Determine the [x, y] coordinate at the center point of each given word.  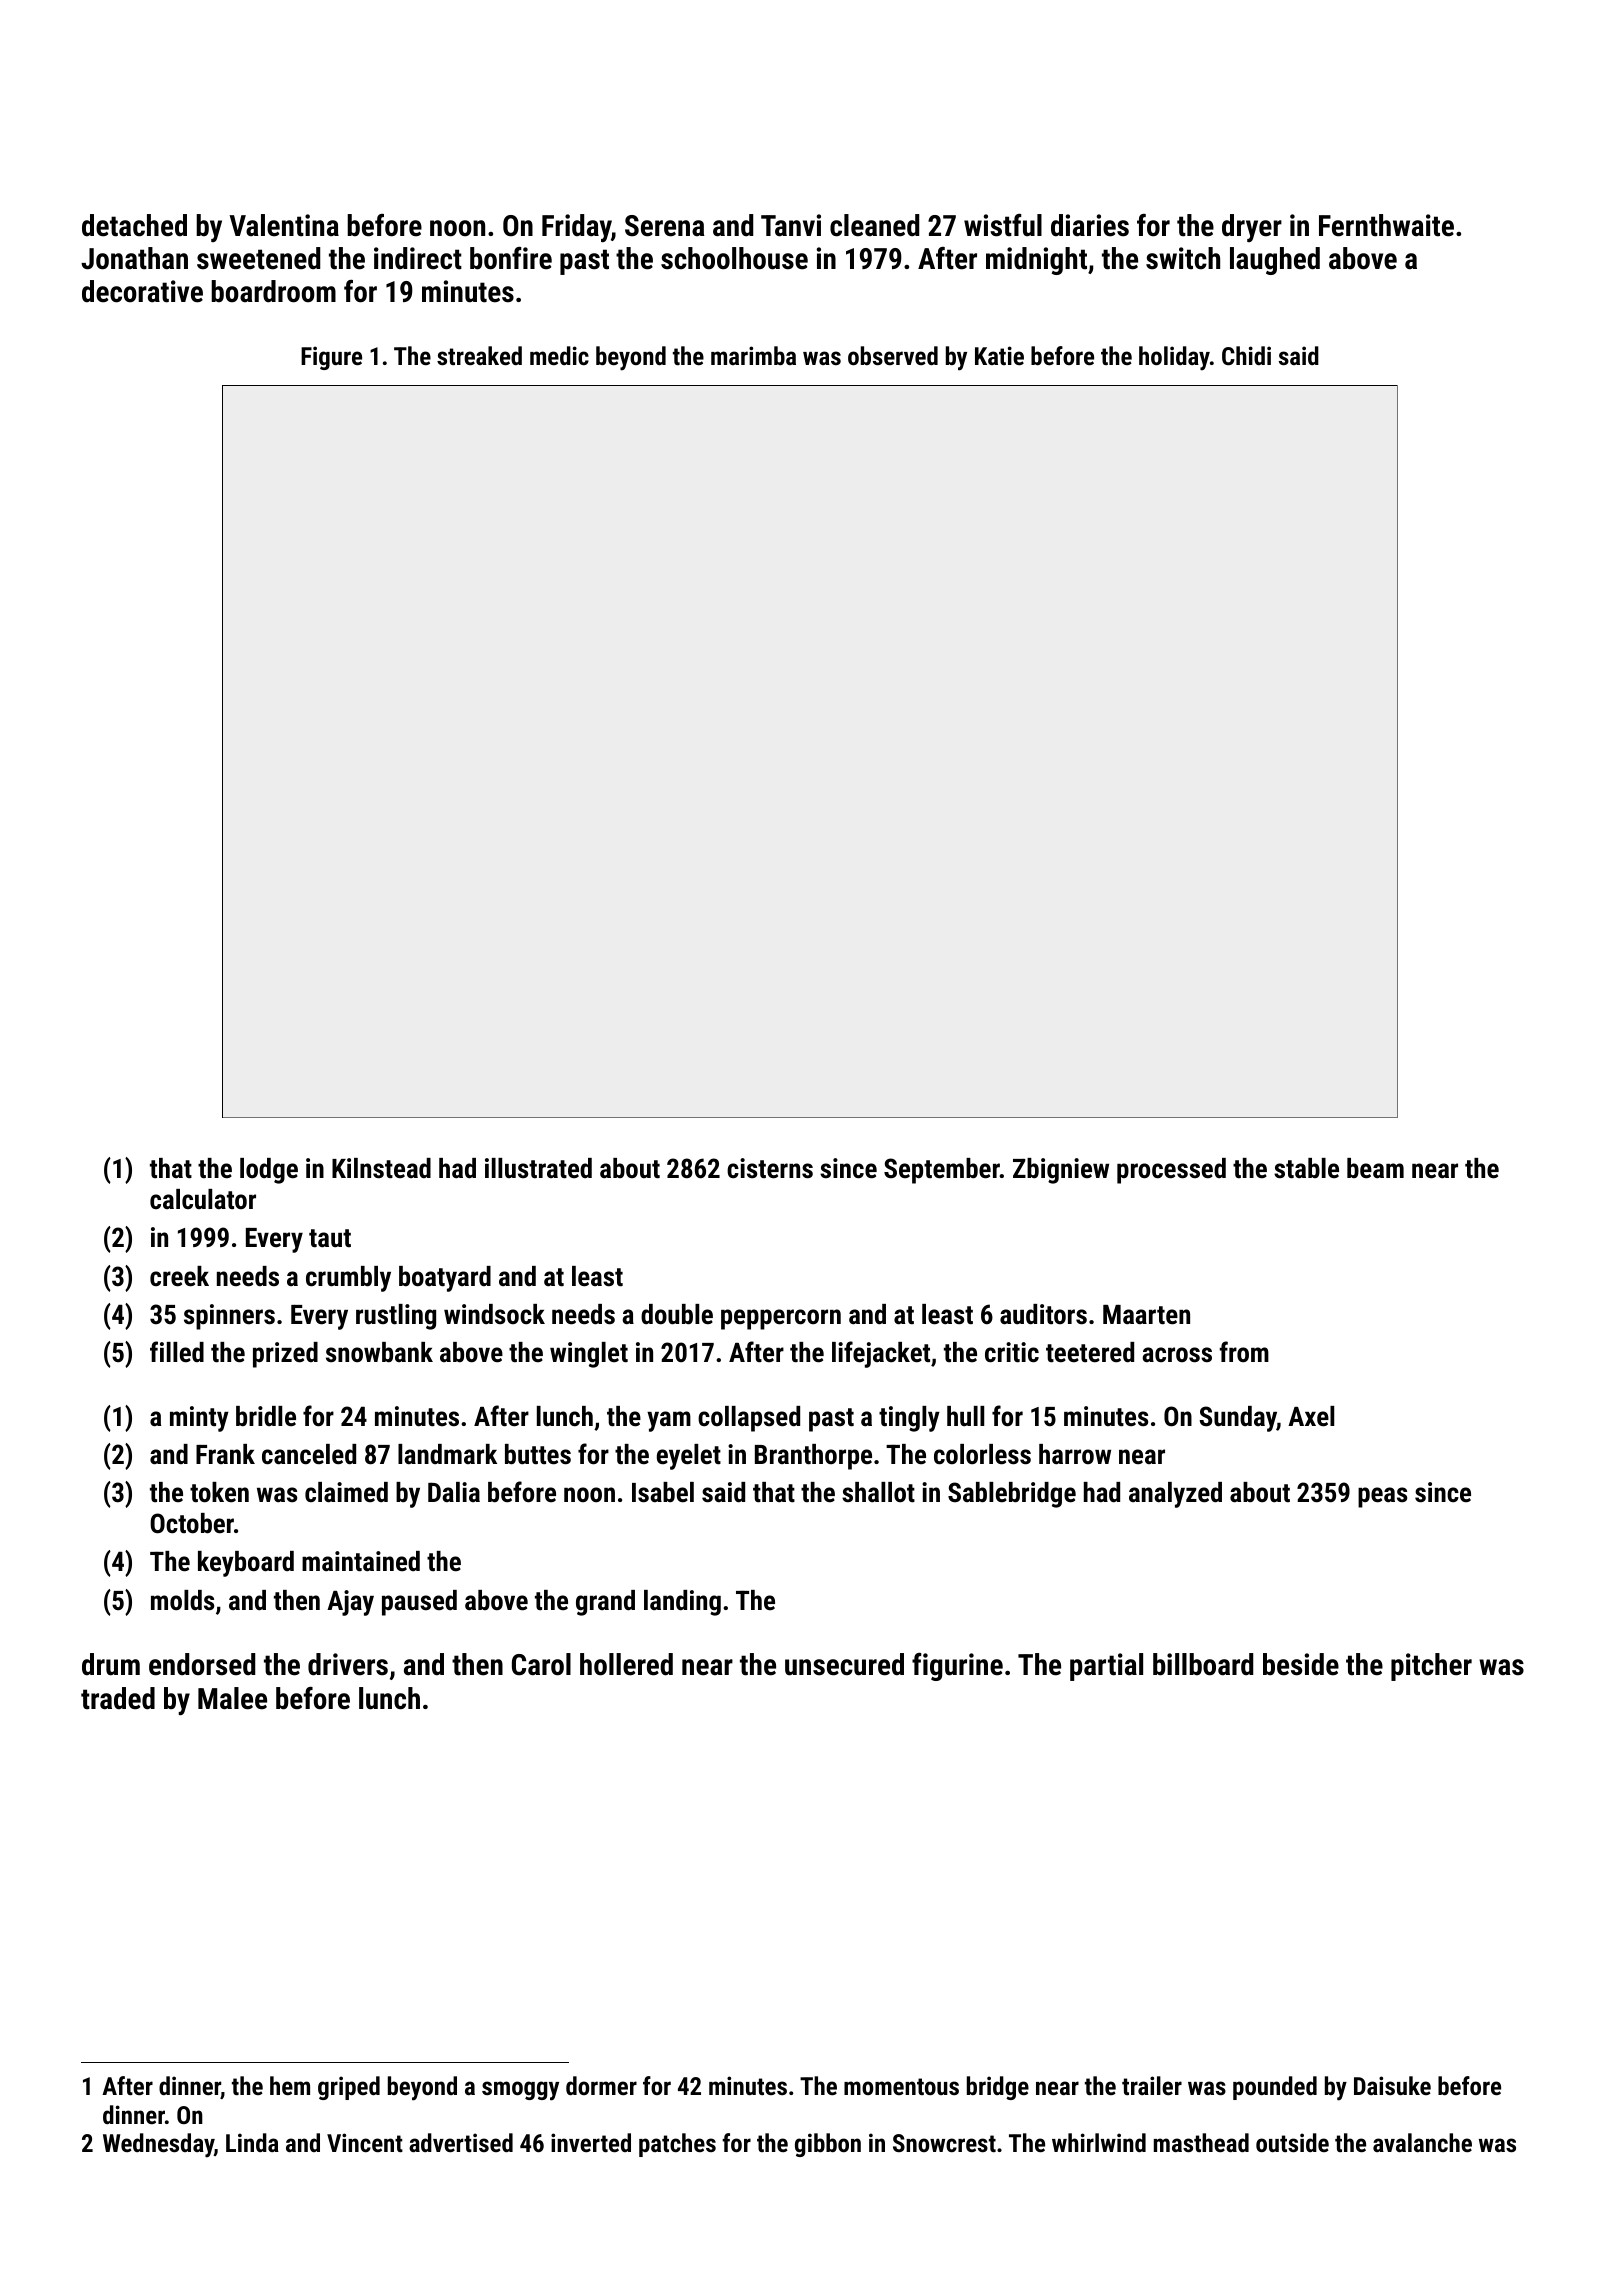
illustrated [538, 1168]
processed [1171, 1171]
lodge [269, 1171]
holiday [1174, 358]
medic [559, 355]
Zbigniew [1061, 1171]
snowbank [379, 1352]
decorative [142, 291]
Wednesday [158, 2145]
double [677, 1314]
